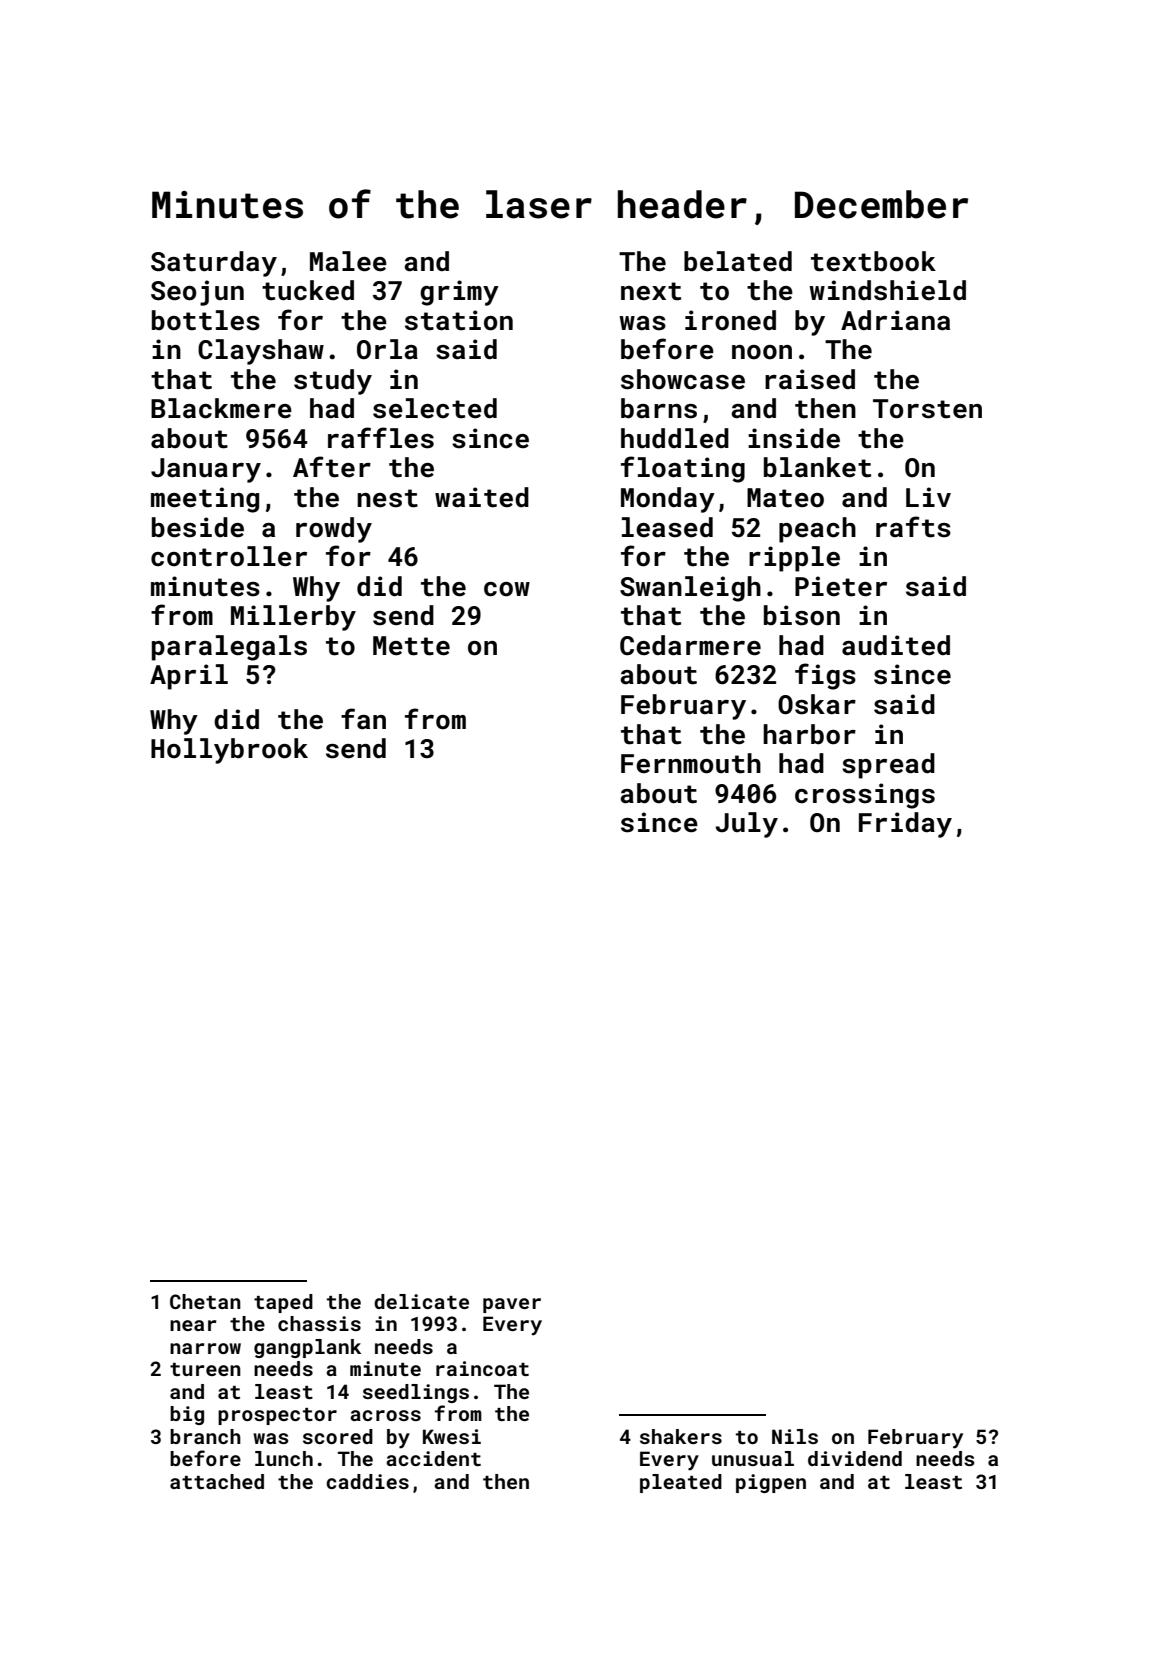 This page has height=1654, width=1165. Describe the element at coordinates (229, 751) in the page. I see `Hollybrook` at that location.
